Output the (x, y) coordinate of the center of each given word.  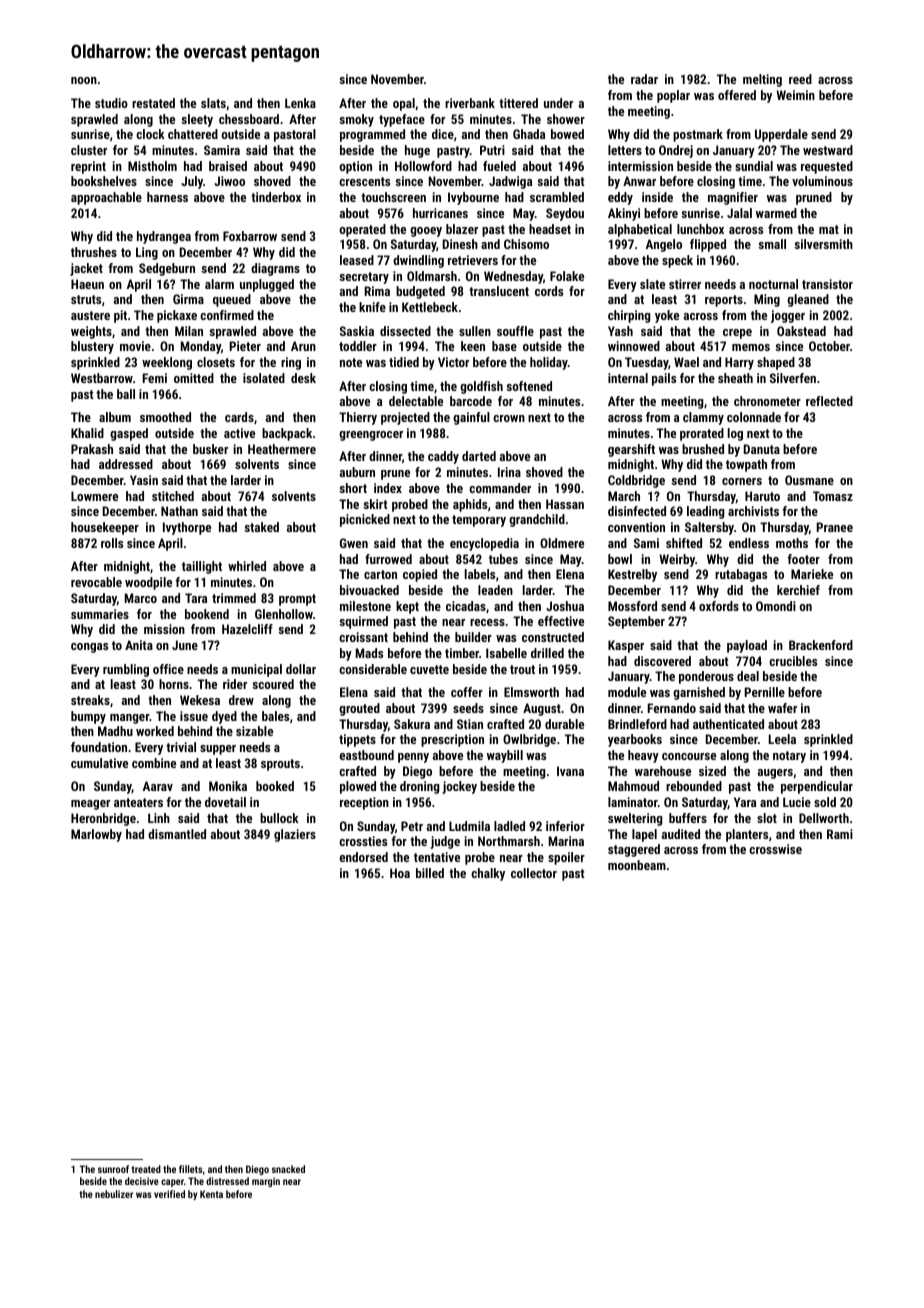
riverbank (470, 103)
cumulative (99, 763)
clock (150, 134)
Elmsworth (531, 692)
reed (800, 79)
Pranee (835, 527)
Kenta (211, 1194)
